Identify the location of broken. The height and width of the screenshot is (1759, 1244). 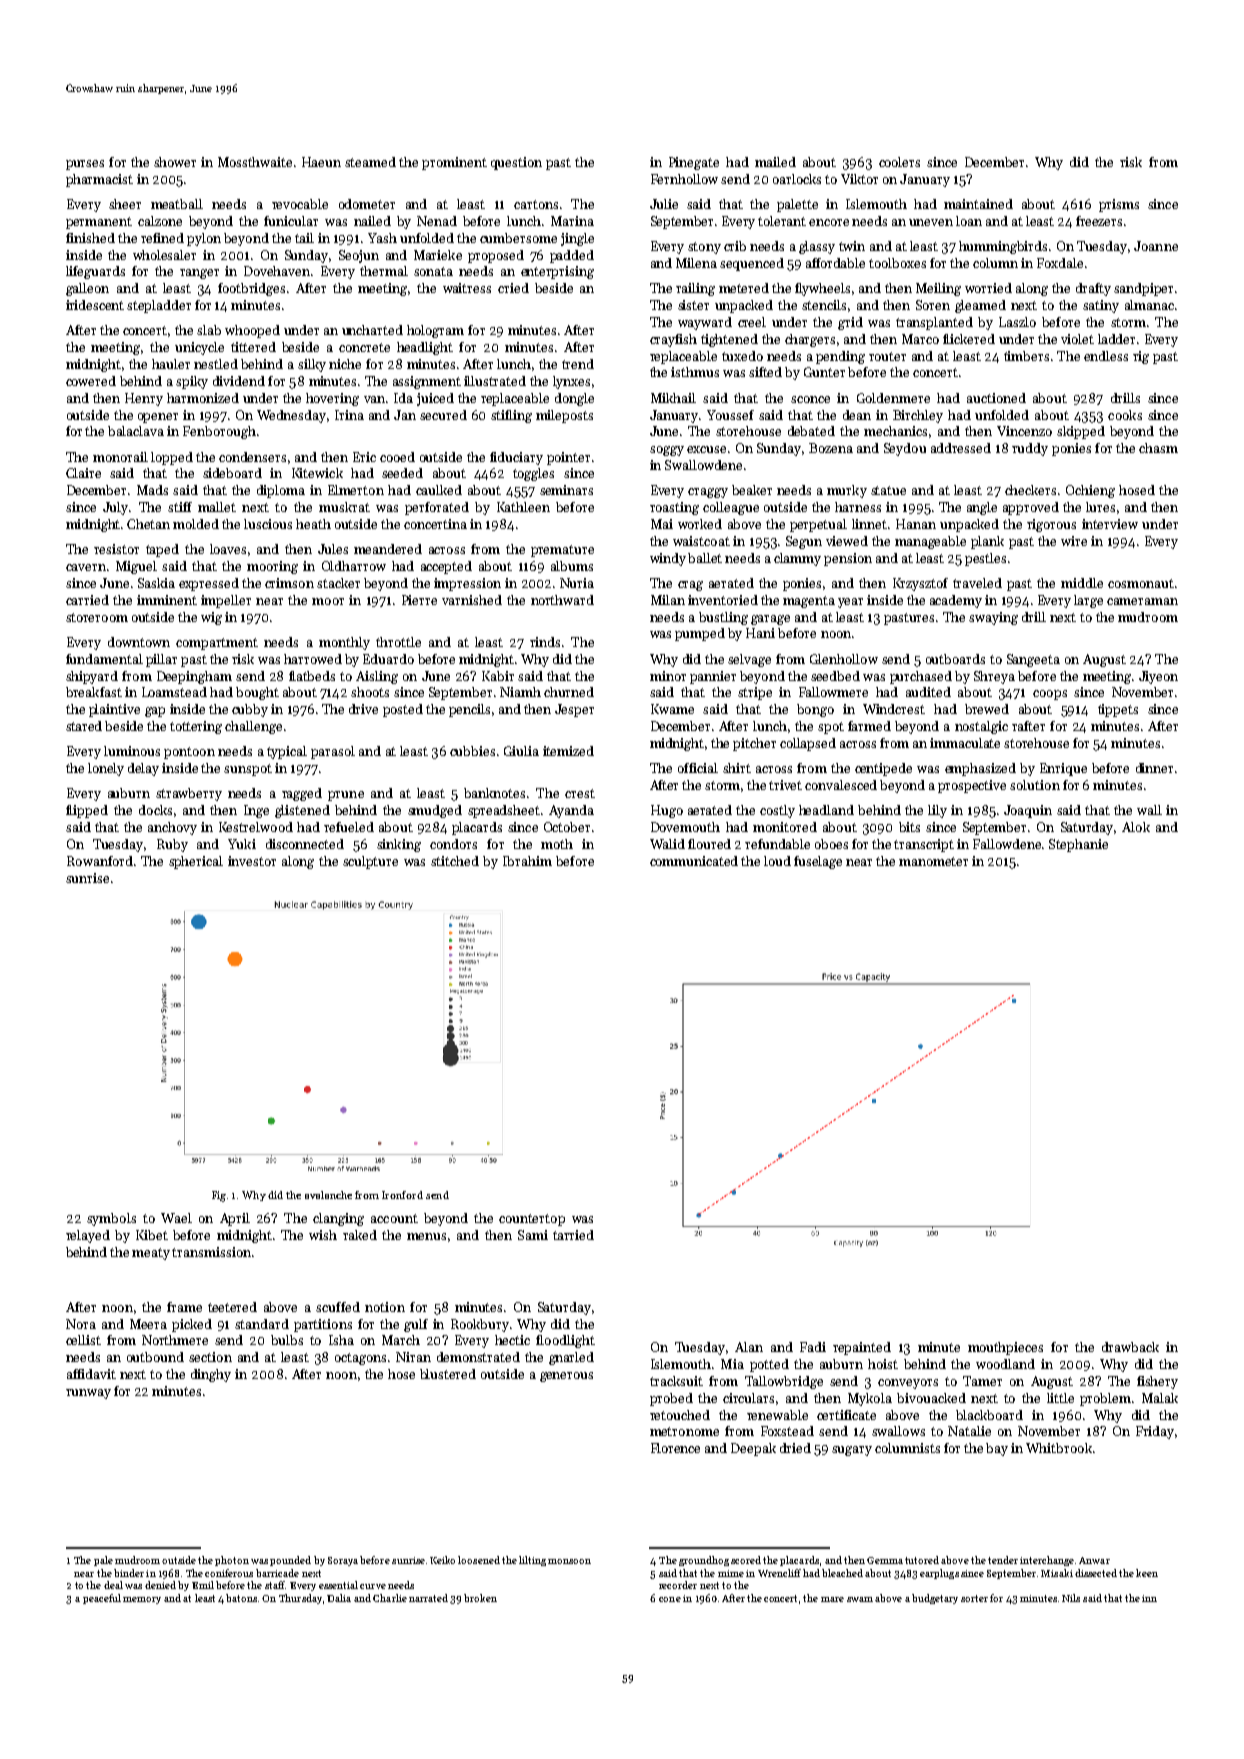
(480, 1598).
